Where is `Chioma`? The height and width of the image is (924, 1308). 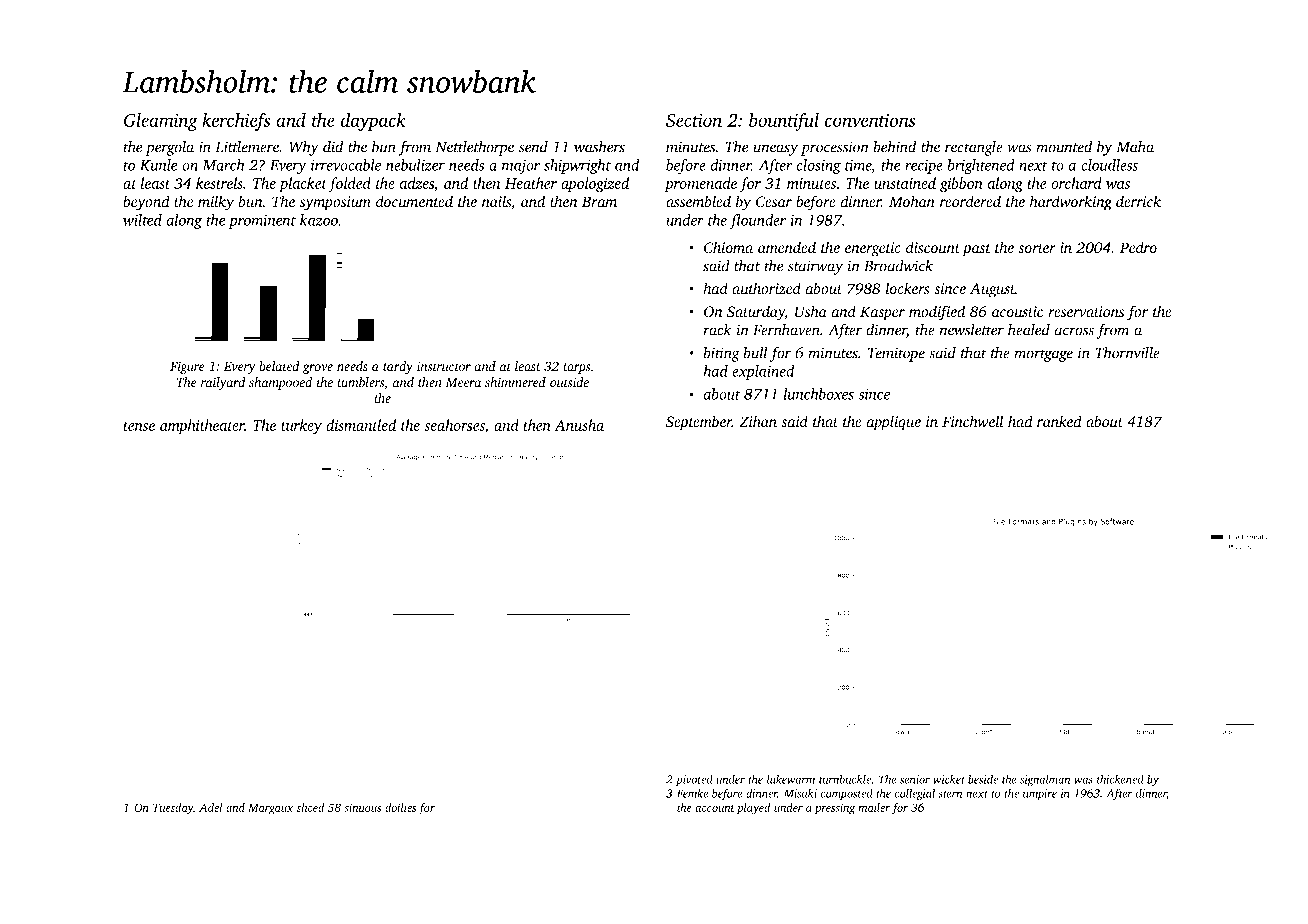 Chioma is located at coordinates (728, 247).
